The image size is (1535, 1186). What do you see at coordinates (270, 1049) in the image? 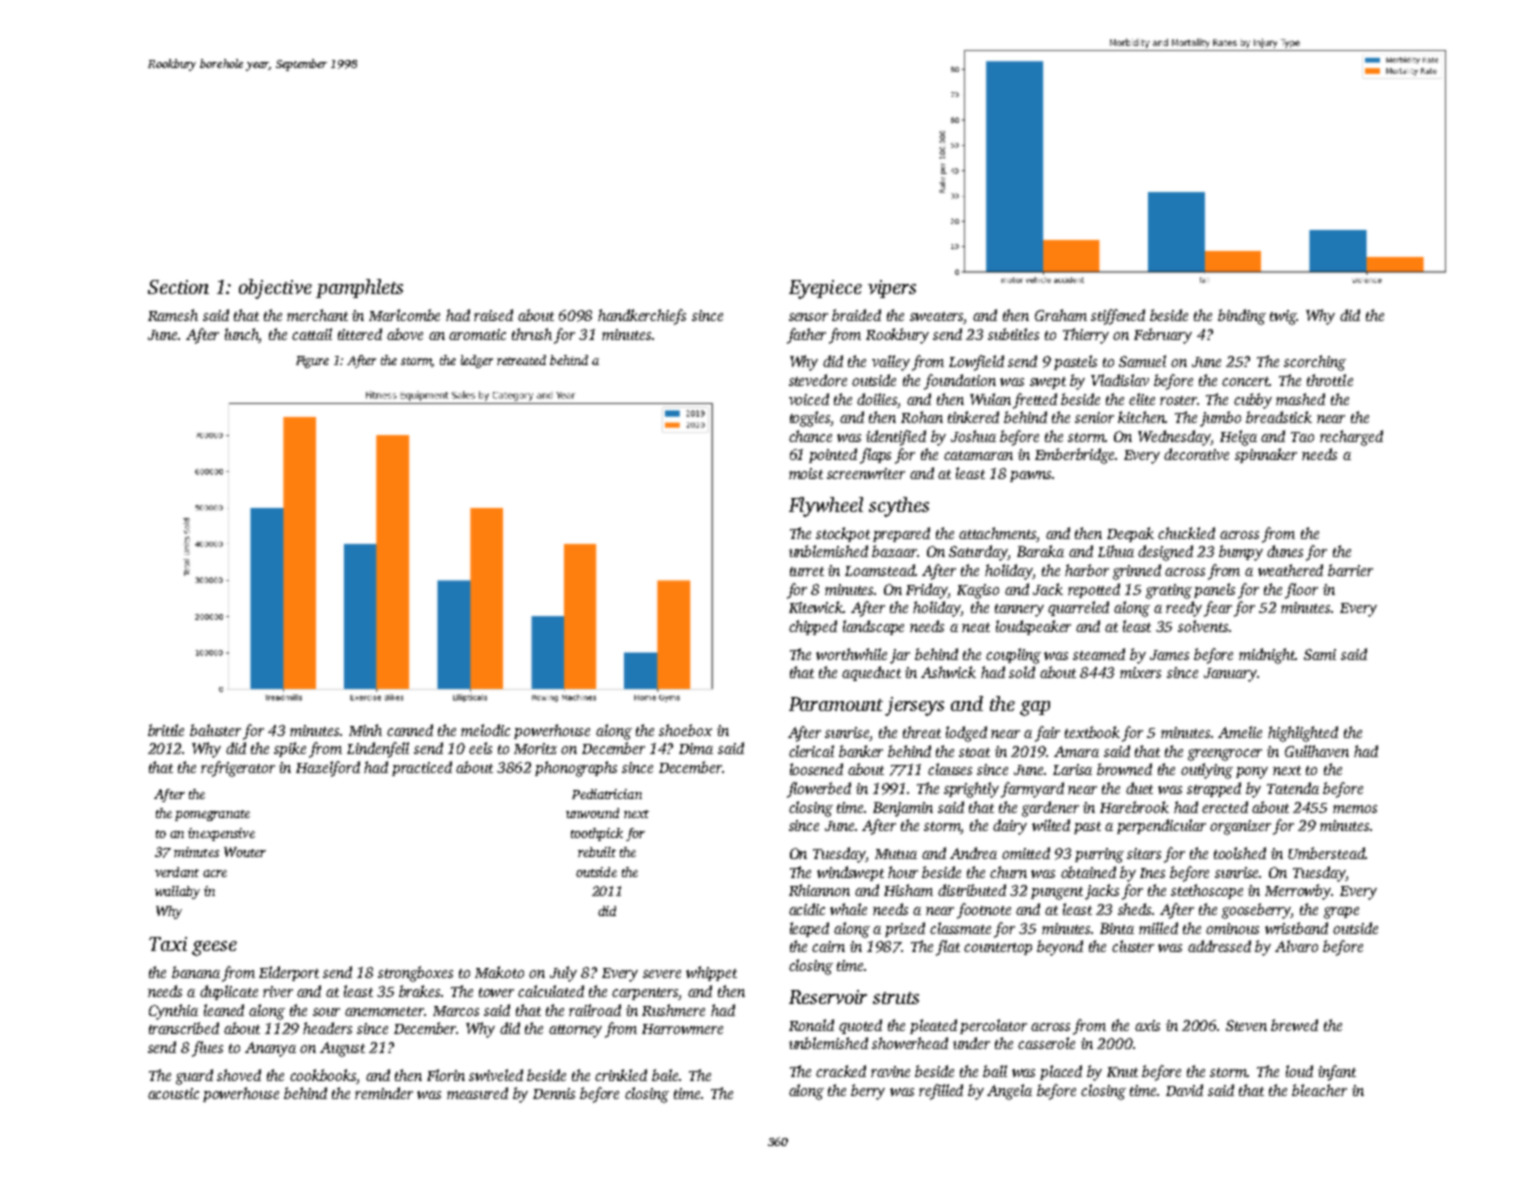
I see `Ananya` at bounding box center [270, 1049].
